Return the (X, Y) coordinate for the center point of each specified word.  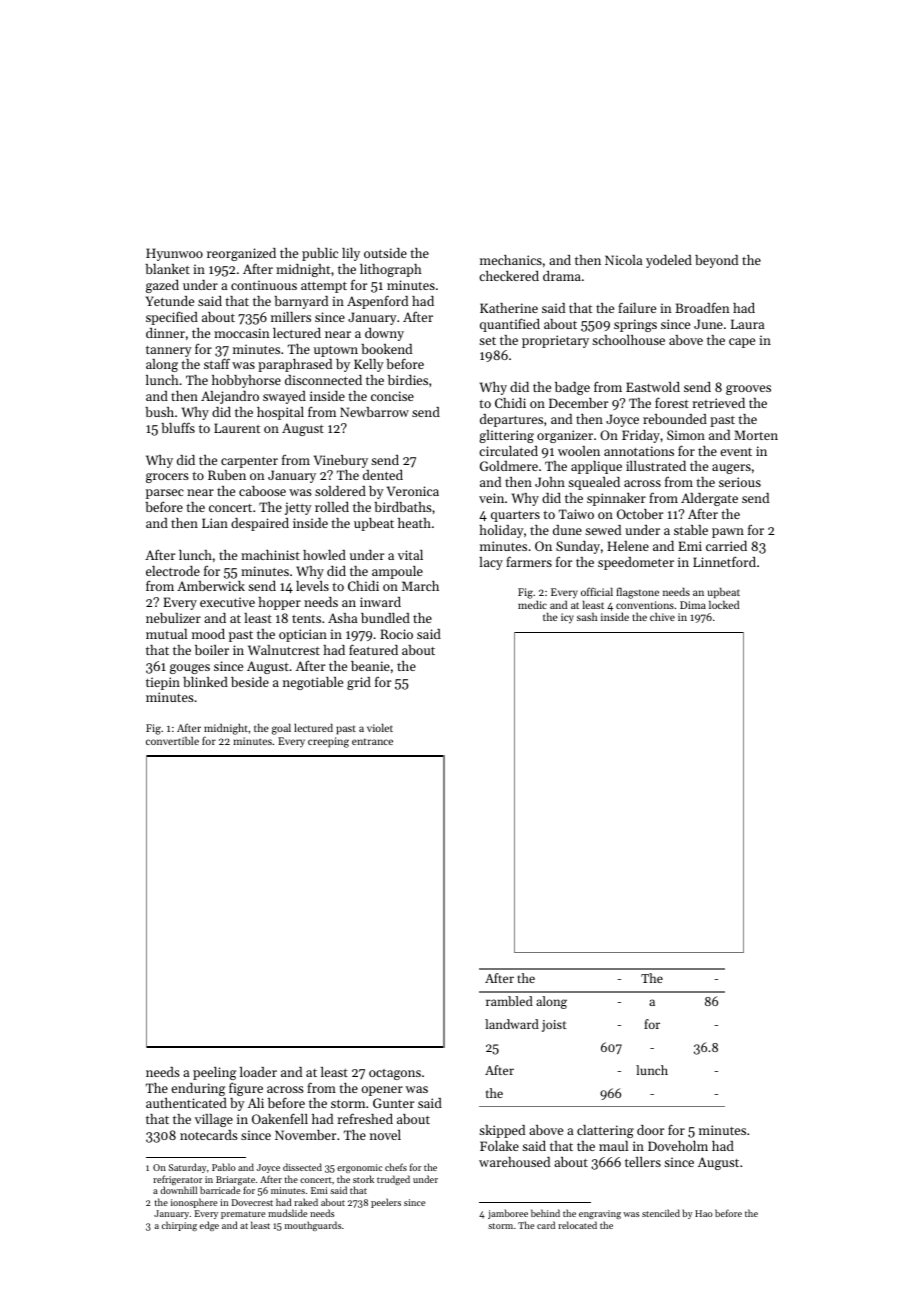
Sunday (578, 547)
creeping (328, 742)
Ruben (227, 475)
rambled (509, 1001)
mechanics (511, 260)
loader (258, 1072)
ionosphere (194, 1203)
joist (554, 1026)
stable (691, 530)
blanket (167, 269)
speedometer (636, 563)
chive (662, 617)
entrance (372, 741)
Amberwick (211, 586)
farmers (529, 561)
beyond (716, 261)
